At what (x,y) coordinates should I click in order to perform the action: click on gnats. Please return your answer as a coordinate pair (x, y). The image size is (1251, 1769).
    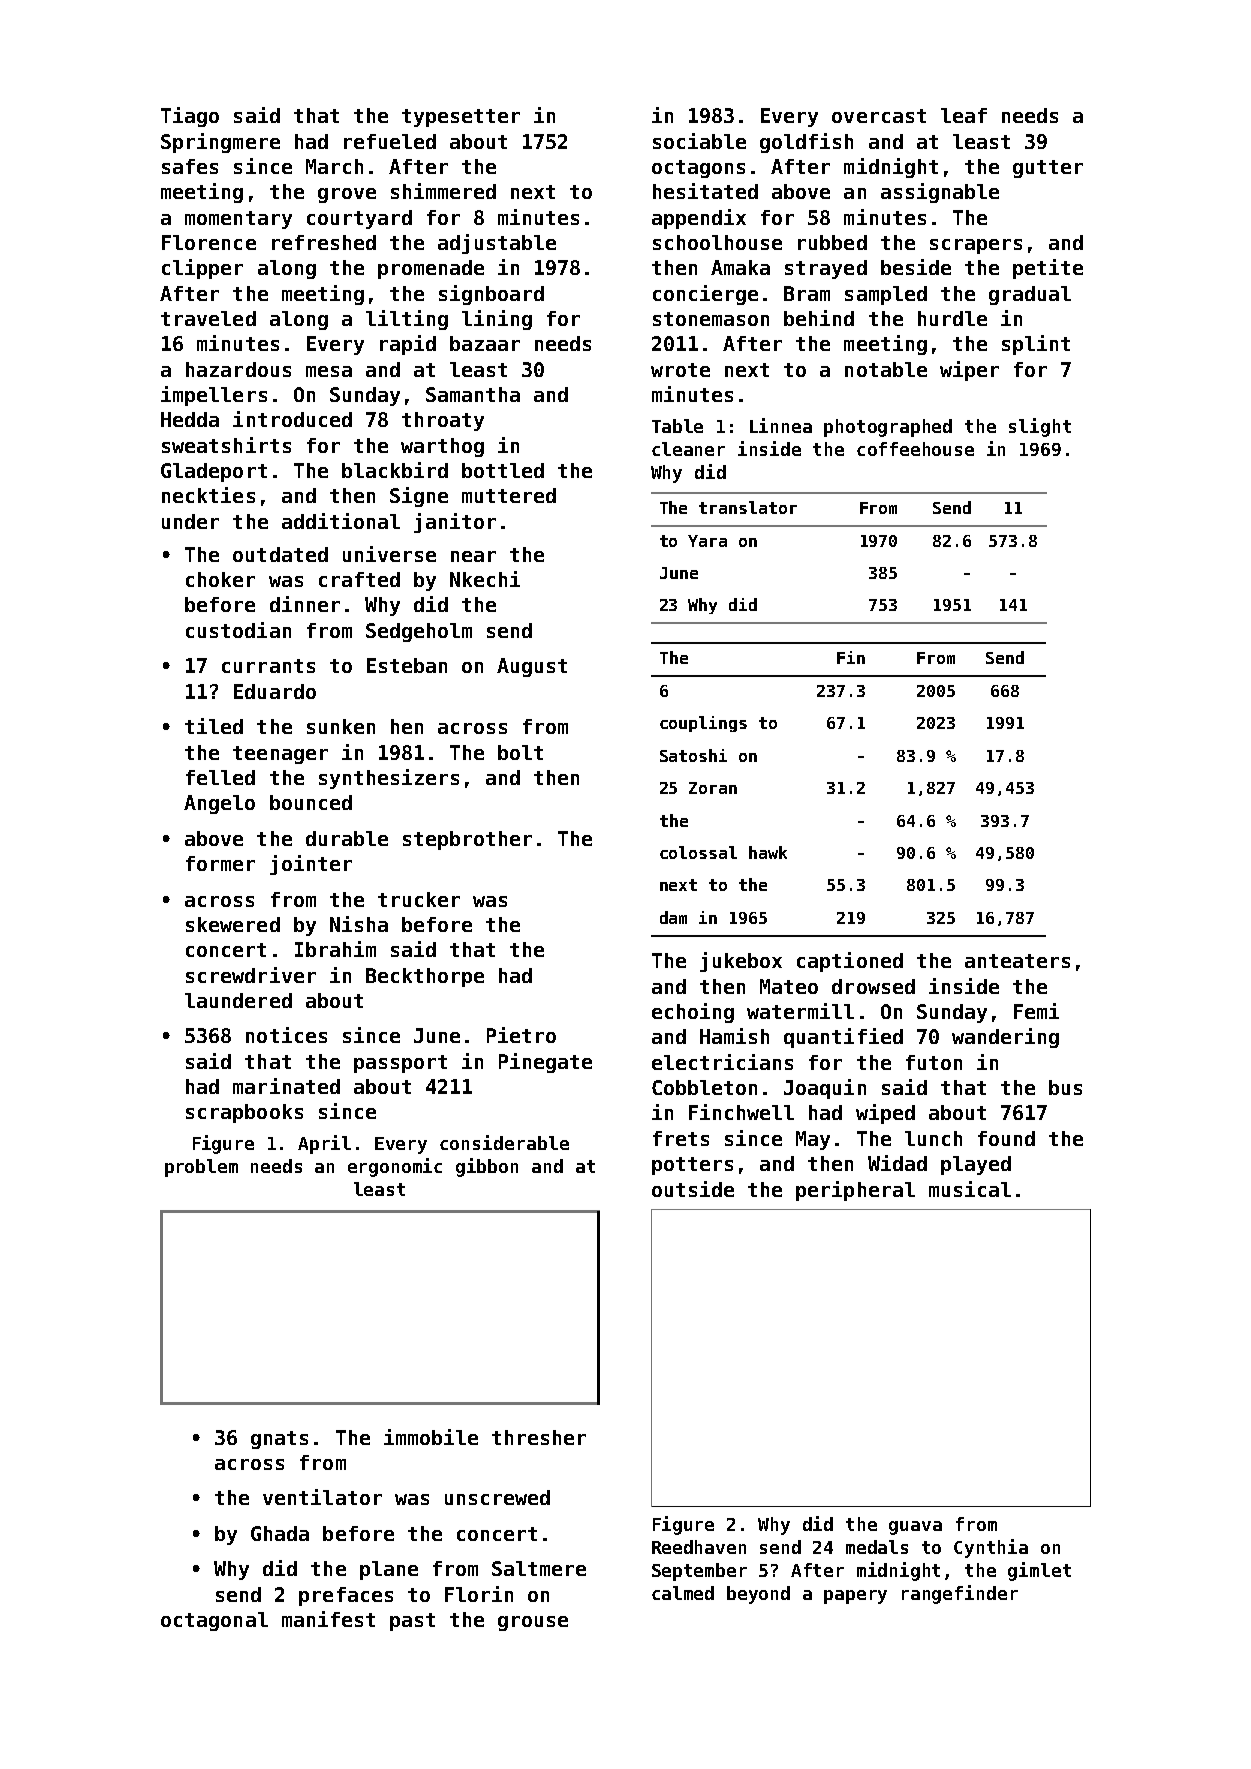
    Looking at the image, I should click on (279, 1440).
